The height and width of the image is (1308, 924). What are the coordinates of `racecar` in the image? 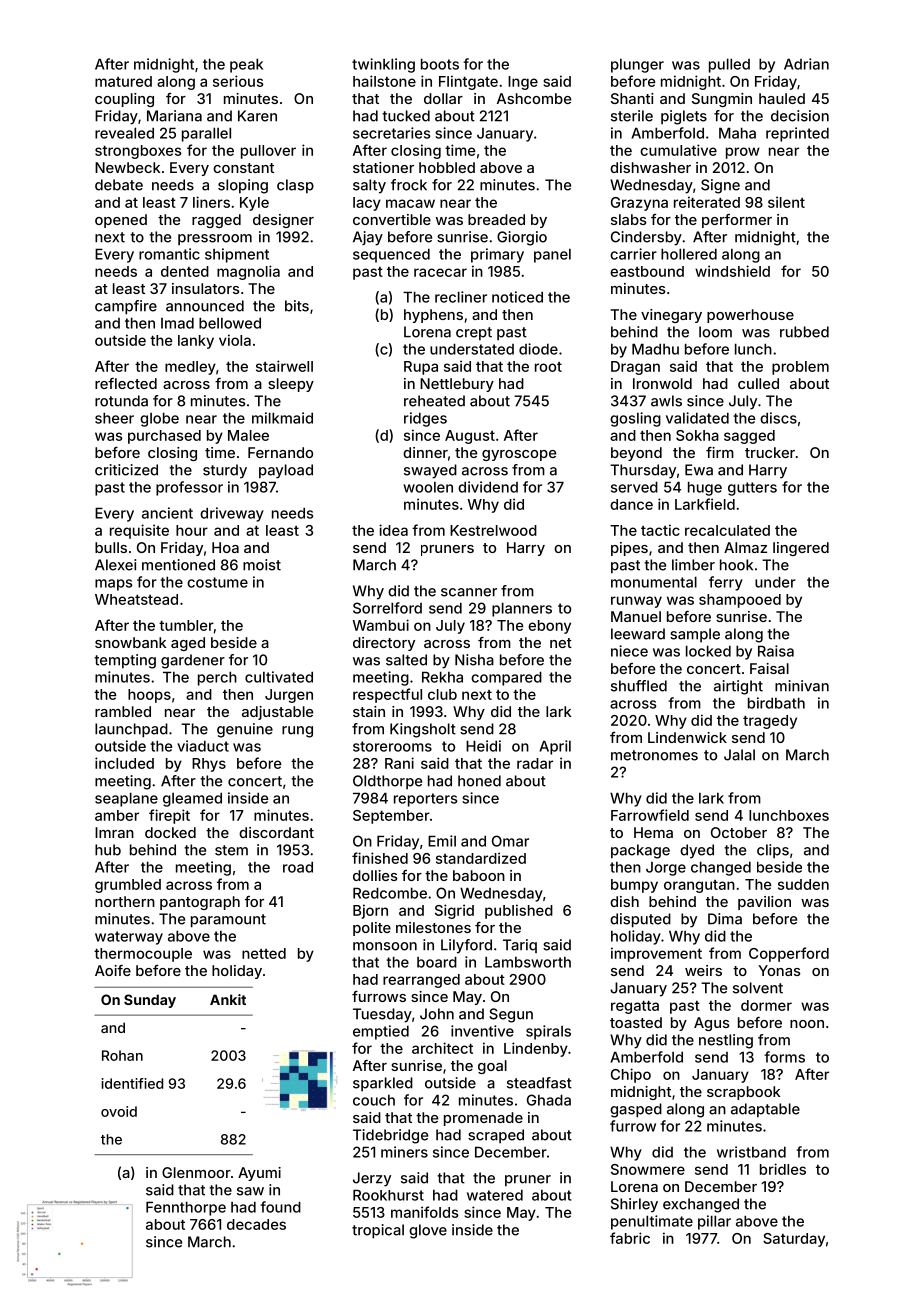 It's located at (440, 272).
